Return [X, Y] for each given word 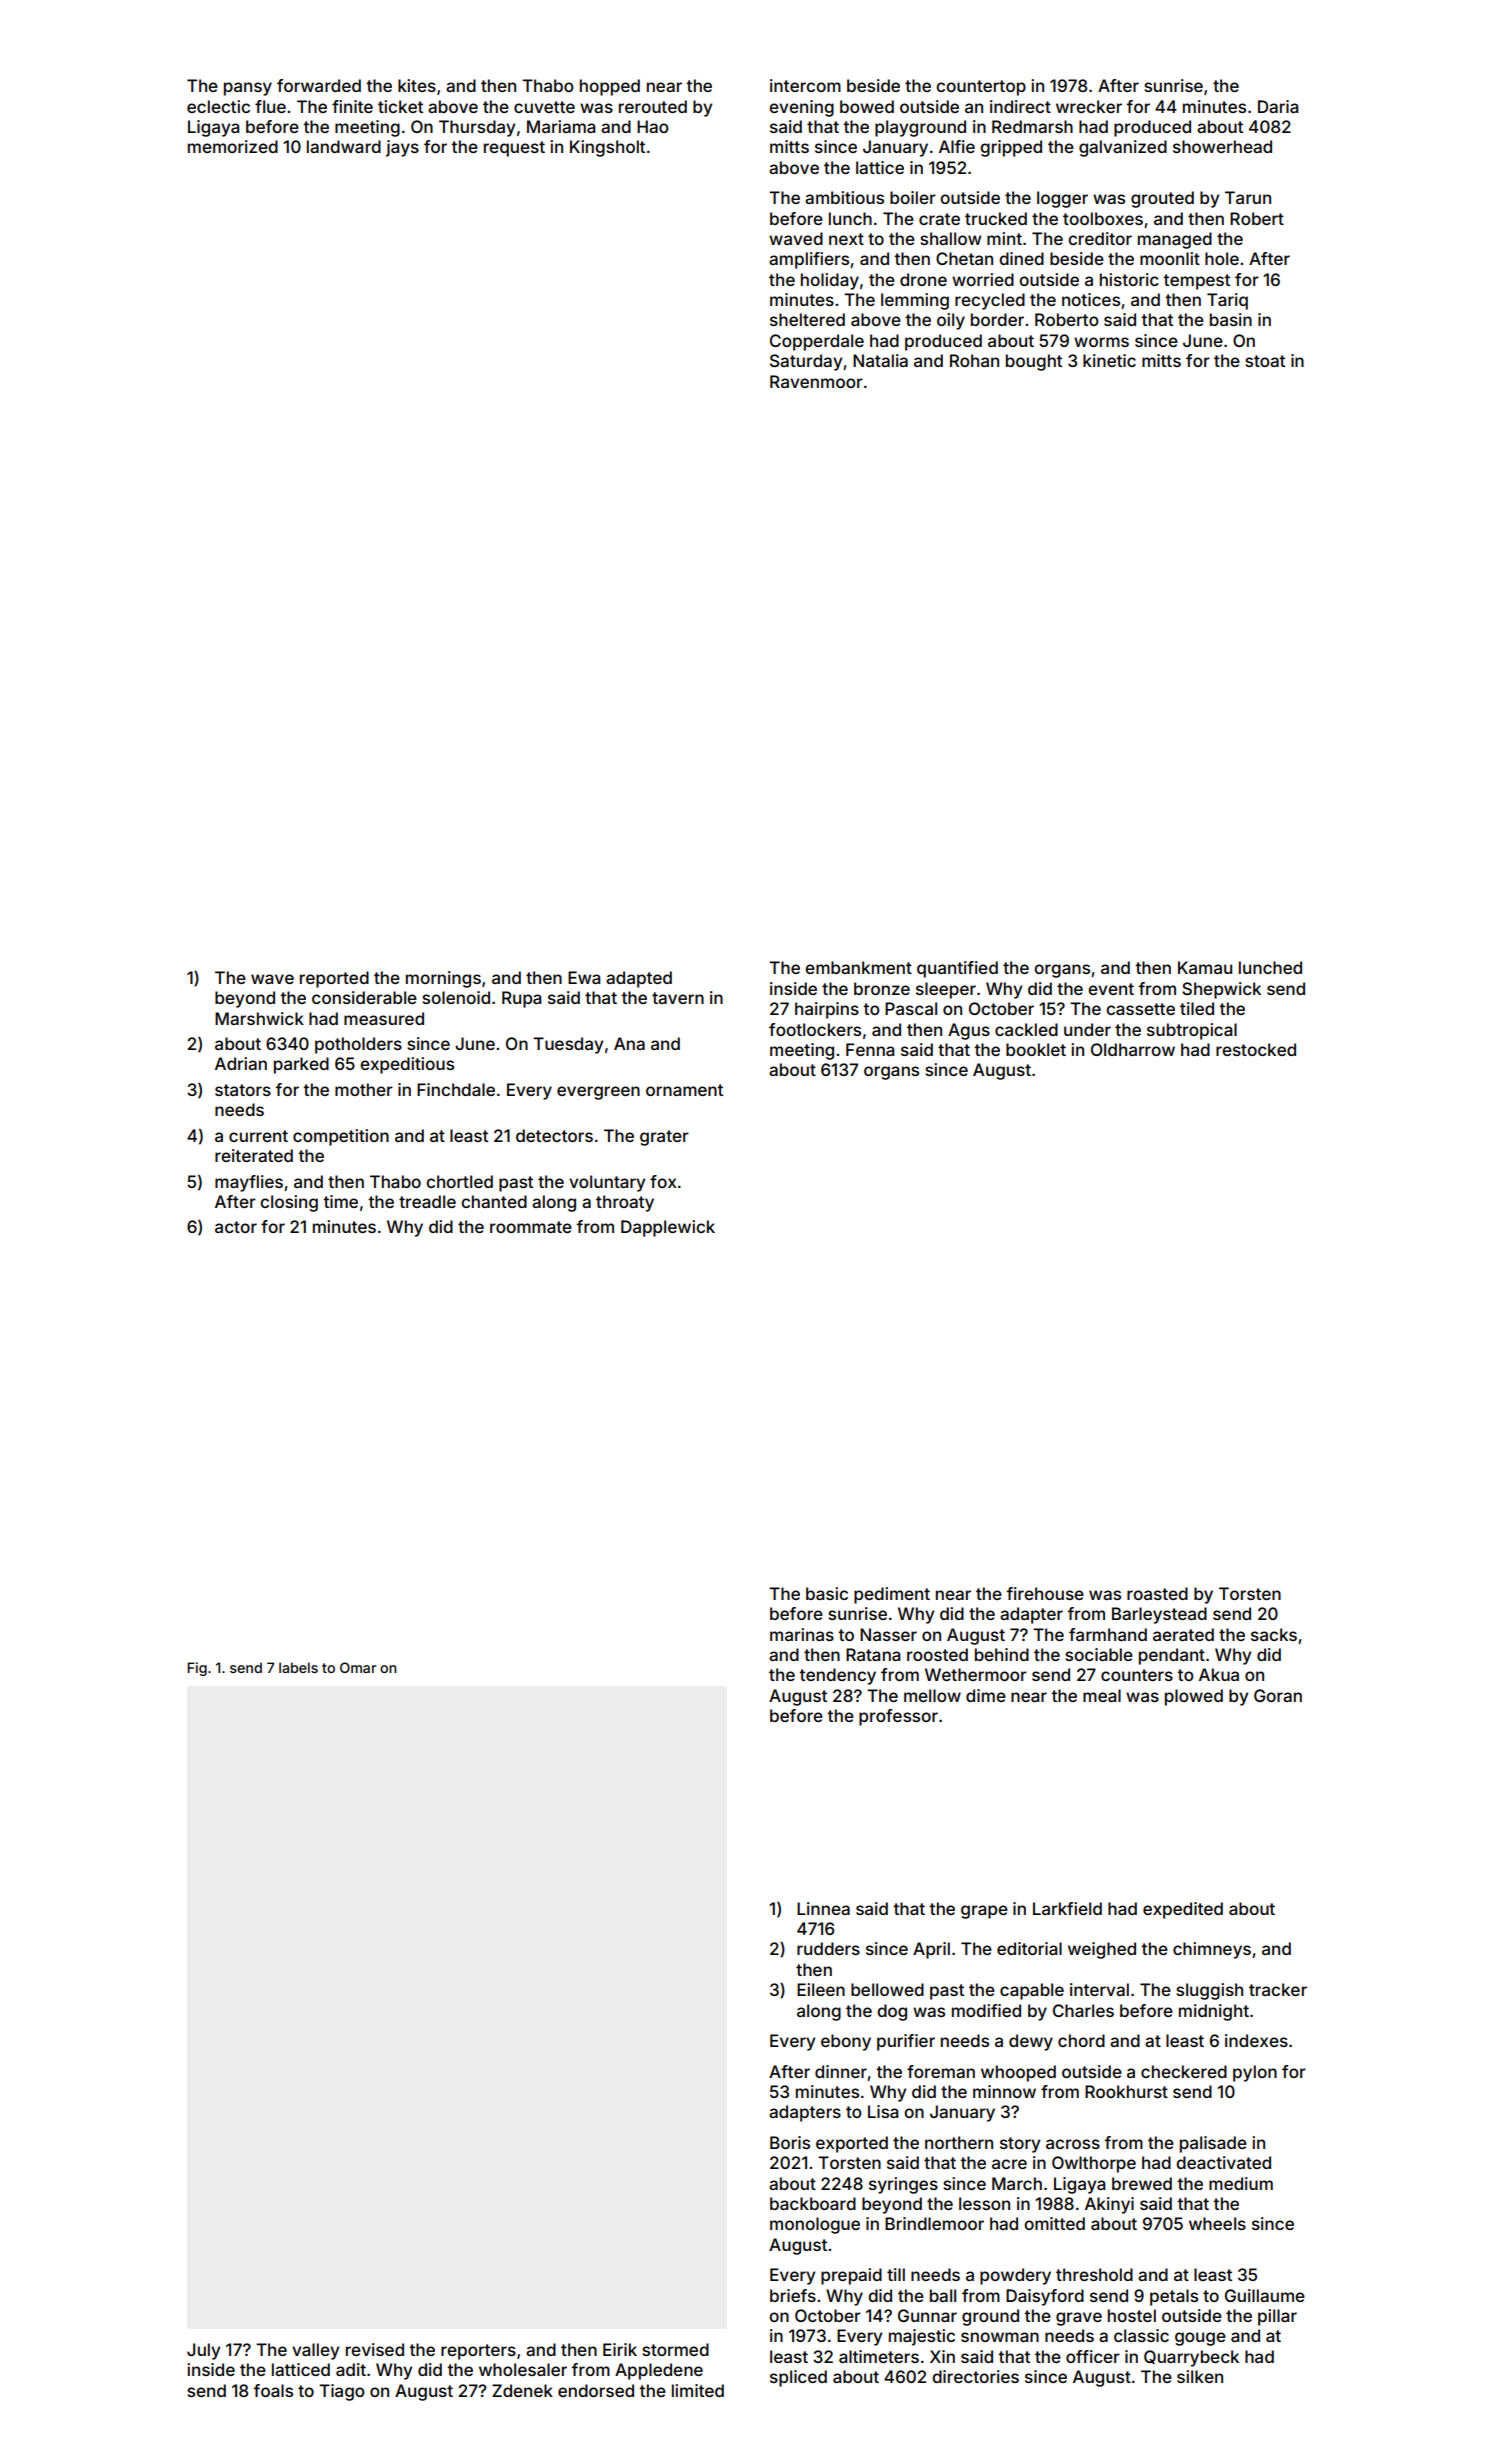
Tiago [342, 2392]
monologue [815, 2225]
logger [1062, 199]
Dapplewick [668, 1228]
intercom [805, 85]
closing [289, 1203]
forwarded [319, 85]
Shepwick [1221, 990]
